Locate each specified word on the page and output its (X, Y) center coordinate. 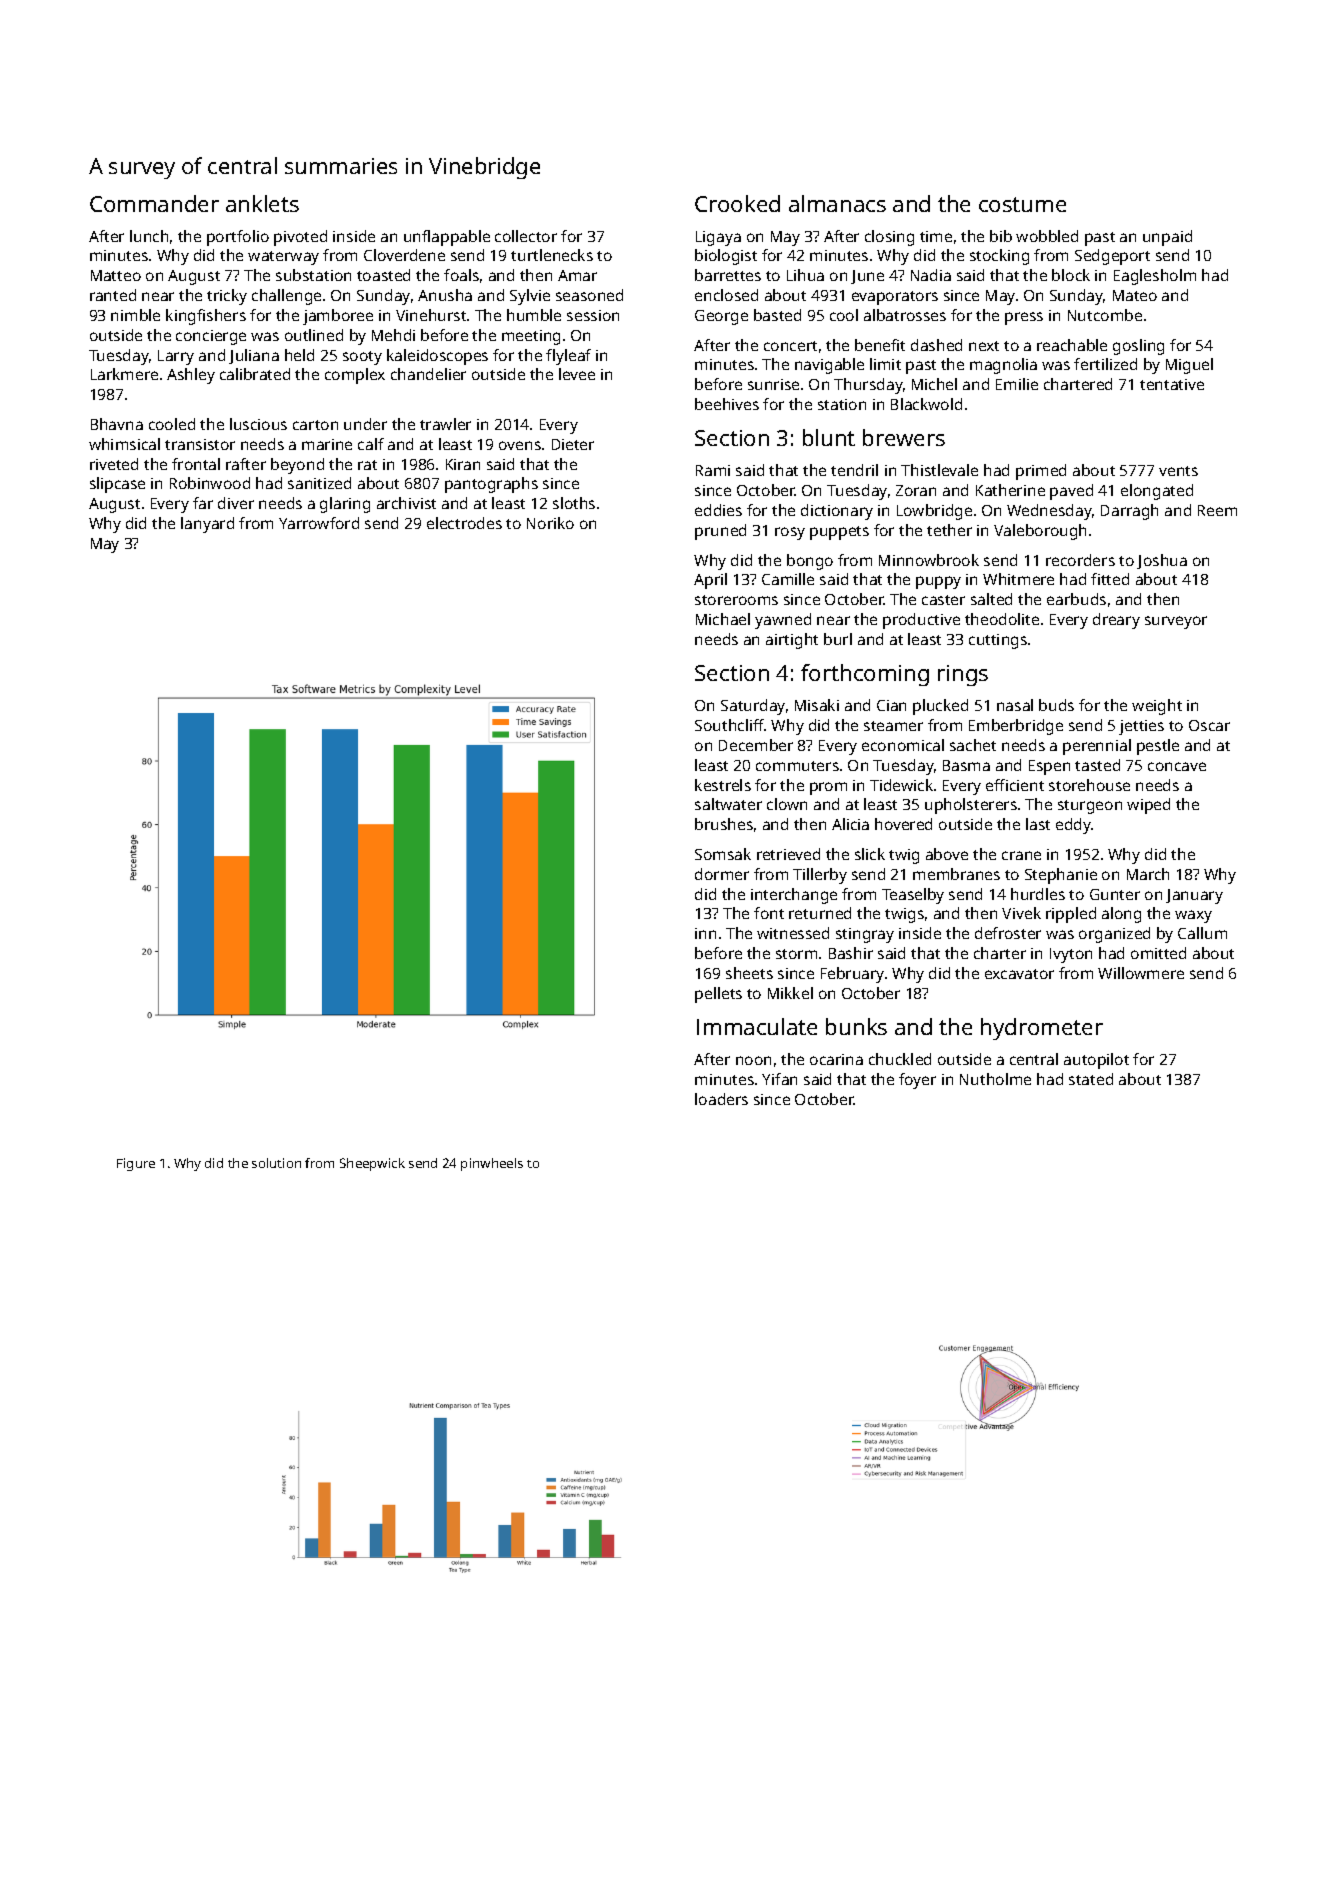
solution (276, 1163)
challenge (286, 297)
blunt (829, 437)
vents (1178, 471)
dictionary (837, 512)
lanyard (207, 525)
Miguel (1189, 366)
